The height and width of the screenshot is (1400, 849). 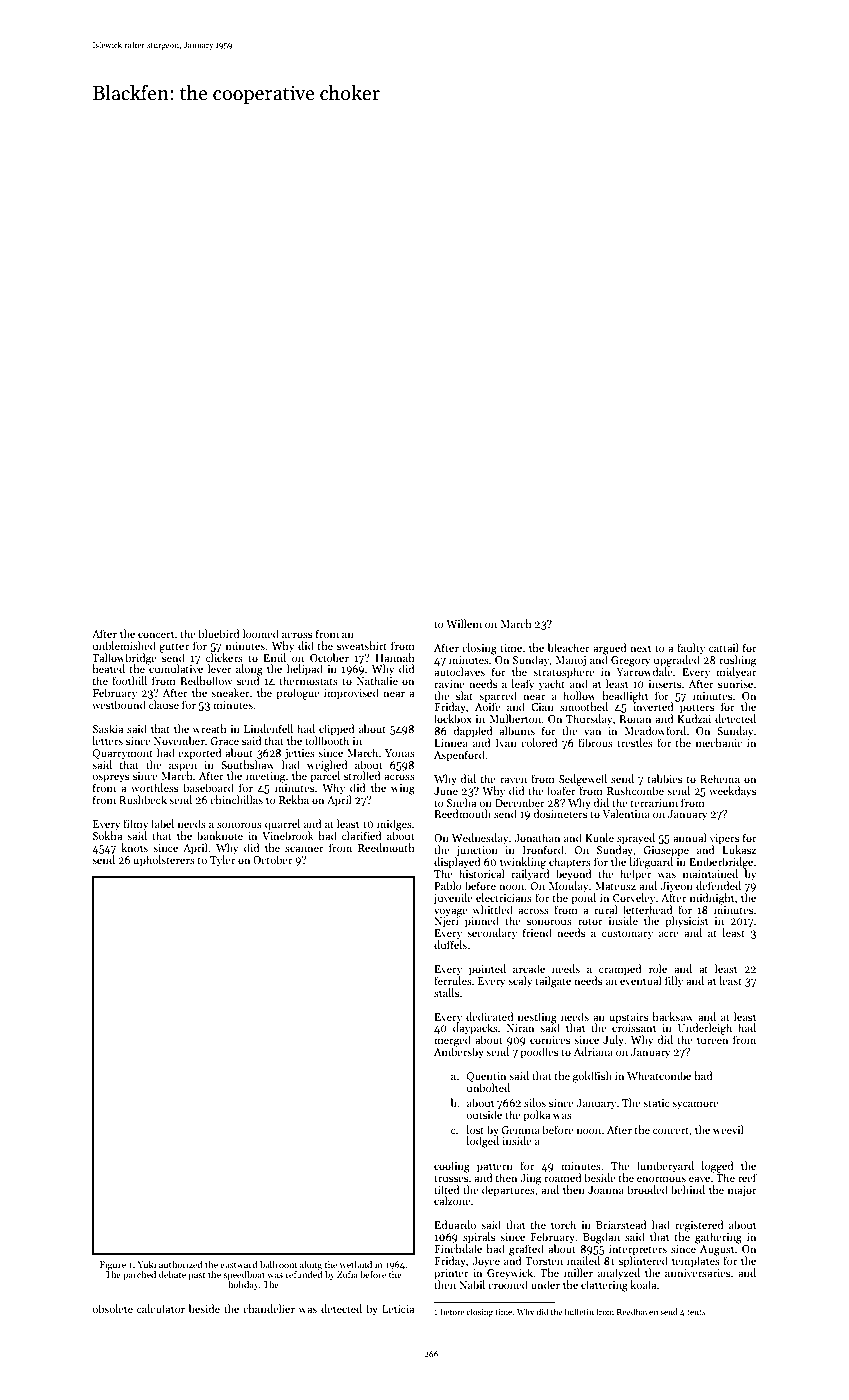 What do you see at coordinates (181, 1264) in the screenshot?
I see `authorized` at bounding box center [181, 1264].
